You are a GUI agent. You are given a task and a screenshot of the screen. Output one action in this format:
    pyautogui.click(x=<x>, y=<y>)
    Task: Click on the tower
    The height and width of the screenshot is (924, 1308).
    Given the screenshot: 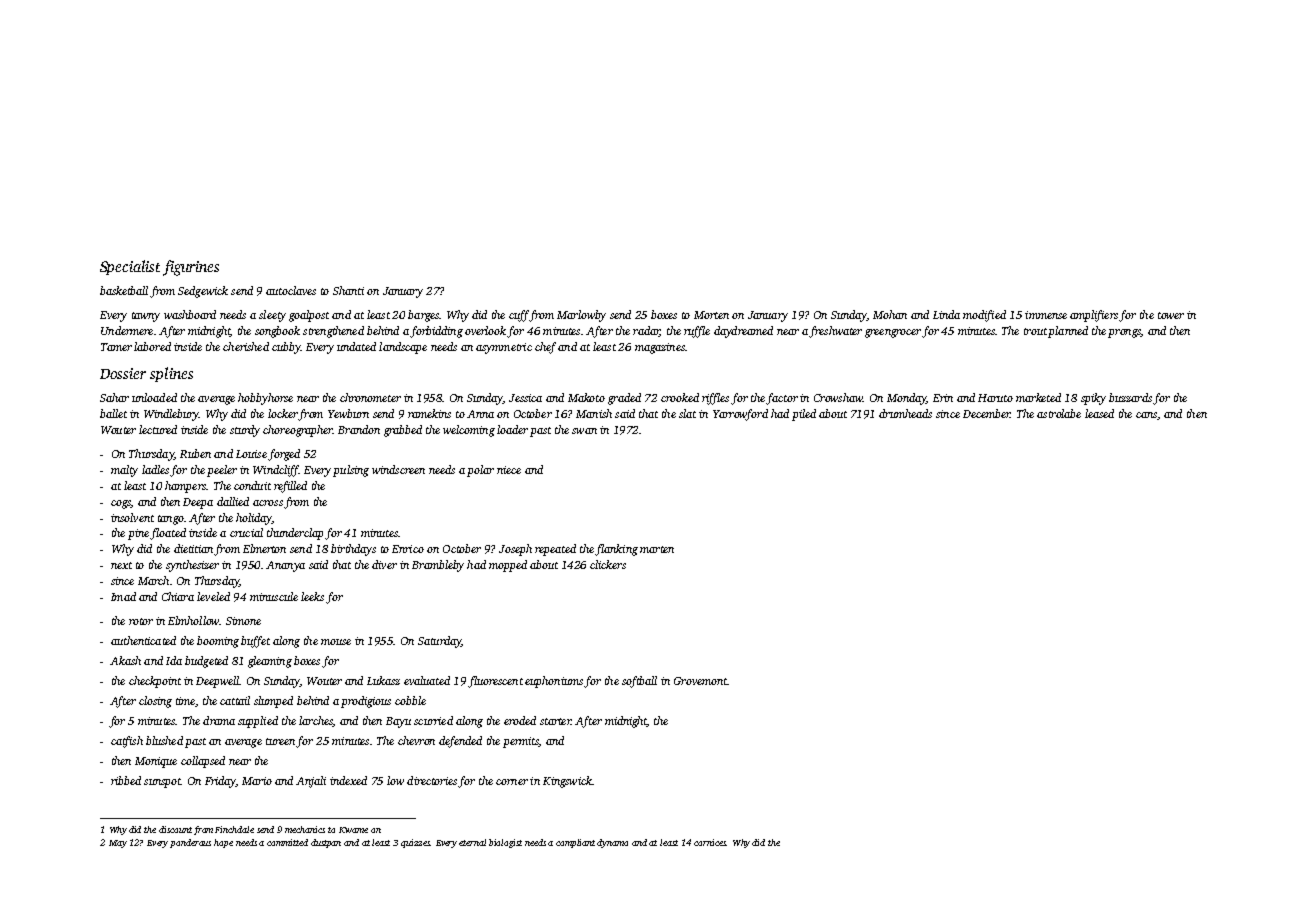 What is the action you would take?
    pyautogui.click(x=1171, y=315)
